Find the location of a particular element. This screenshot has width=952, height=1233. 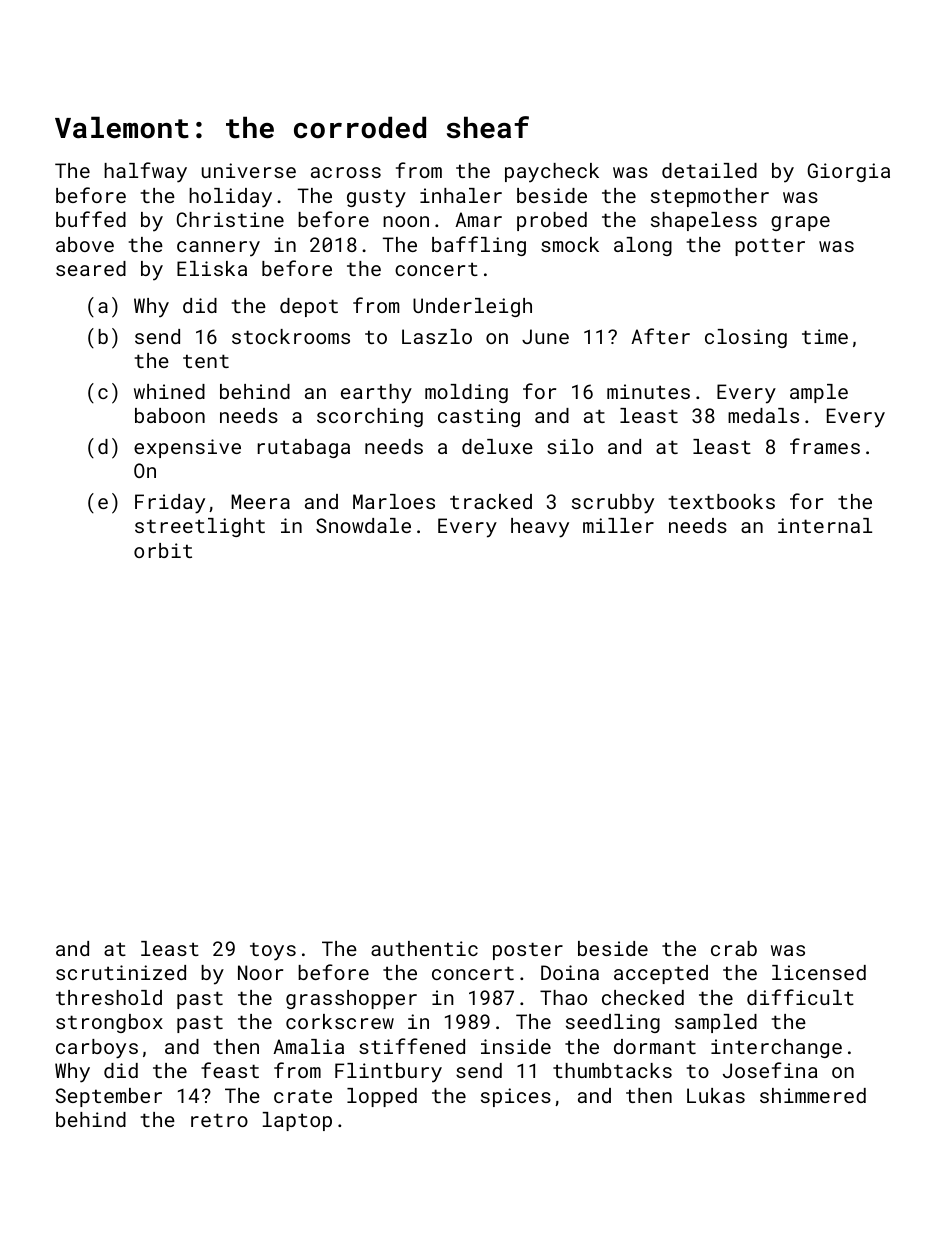

retro is located at coordinates (219, 1120).
